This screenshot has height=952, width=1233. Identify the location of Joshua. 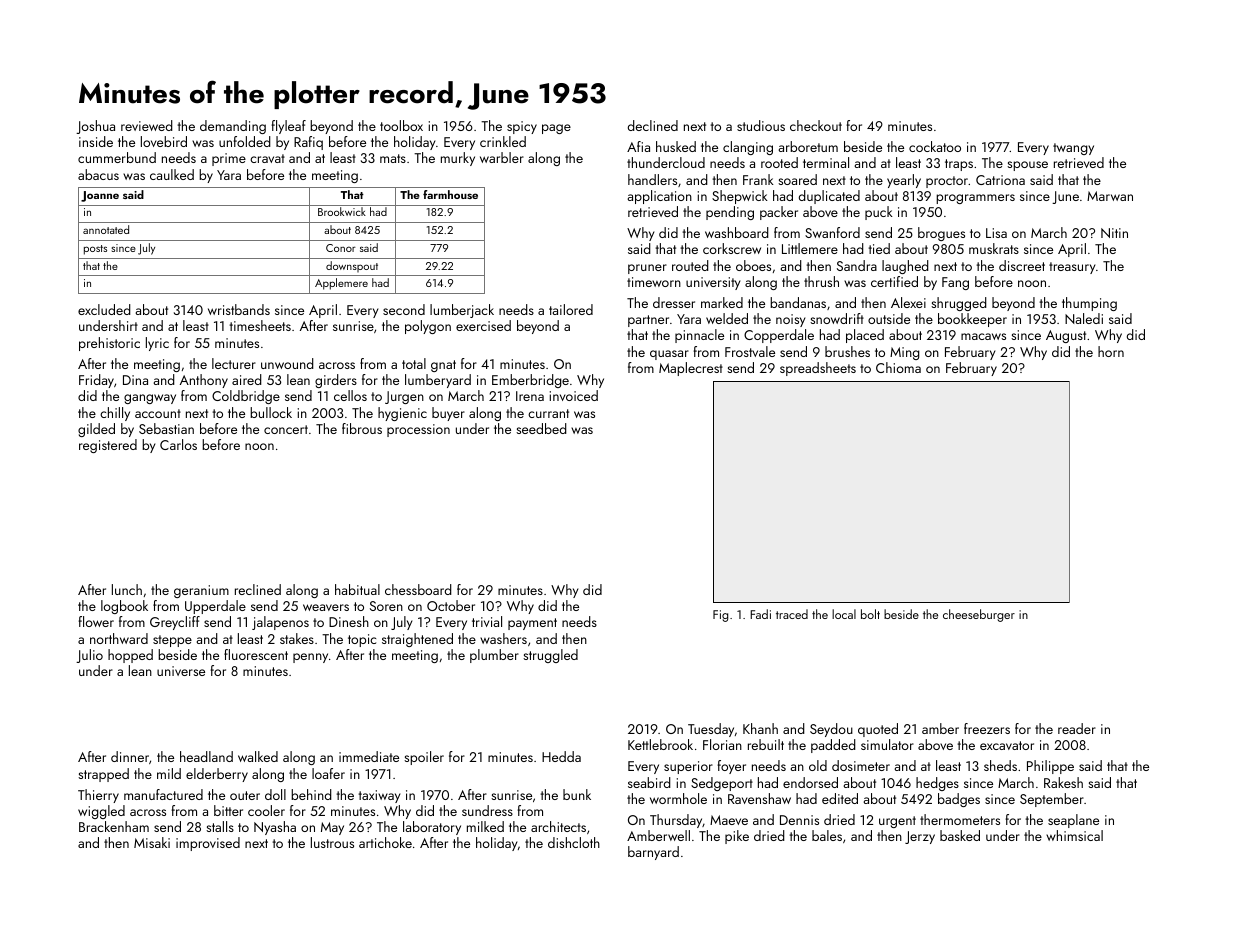
(95, 127).
